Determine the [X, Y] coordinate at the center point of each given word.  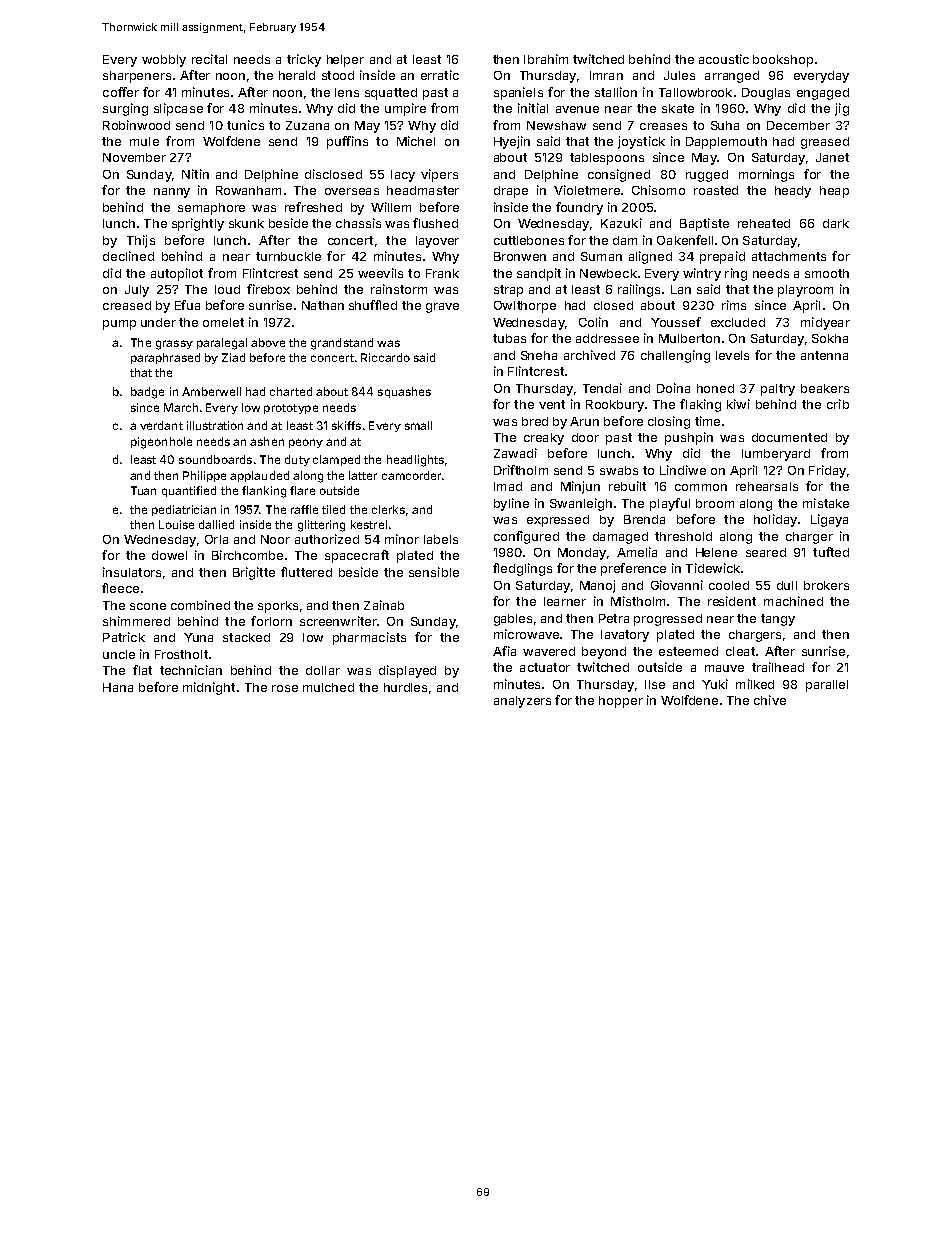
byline [511, 504]
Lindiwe [683, 470]
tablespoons [607, 159]
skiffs [346, 425]
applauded [259, 476]
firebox [268, 289]
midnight [209, 688]
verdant [161, 425]
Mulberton [689, 338]
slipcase [178, 109]
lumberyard [776, 455]
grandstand [342, 344]
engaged [823, 94]
